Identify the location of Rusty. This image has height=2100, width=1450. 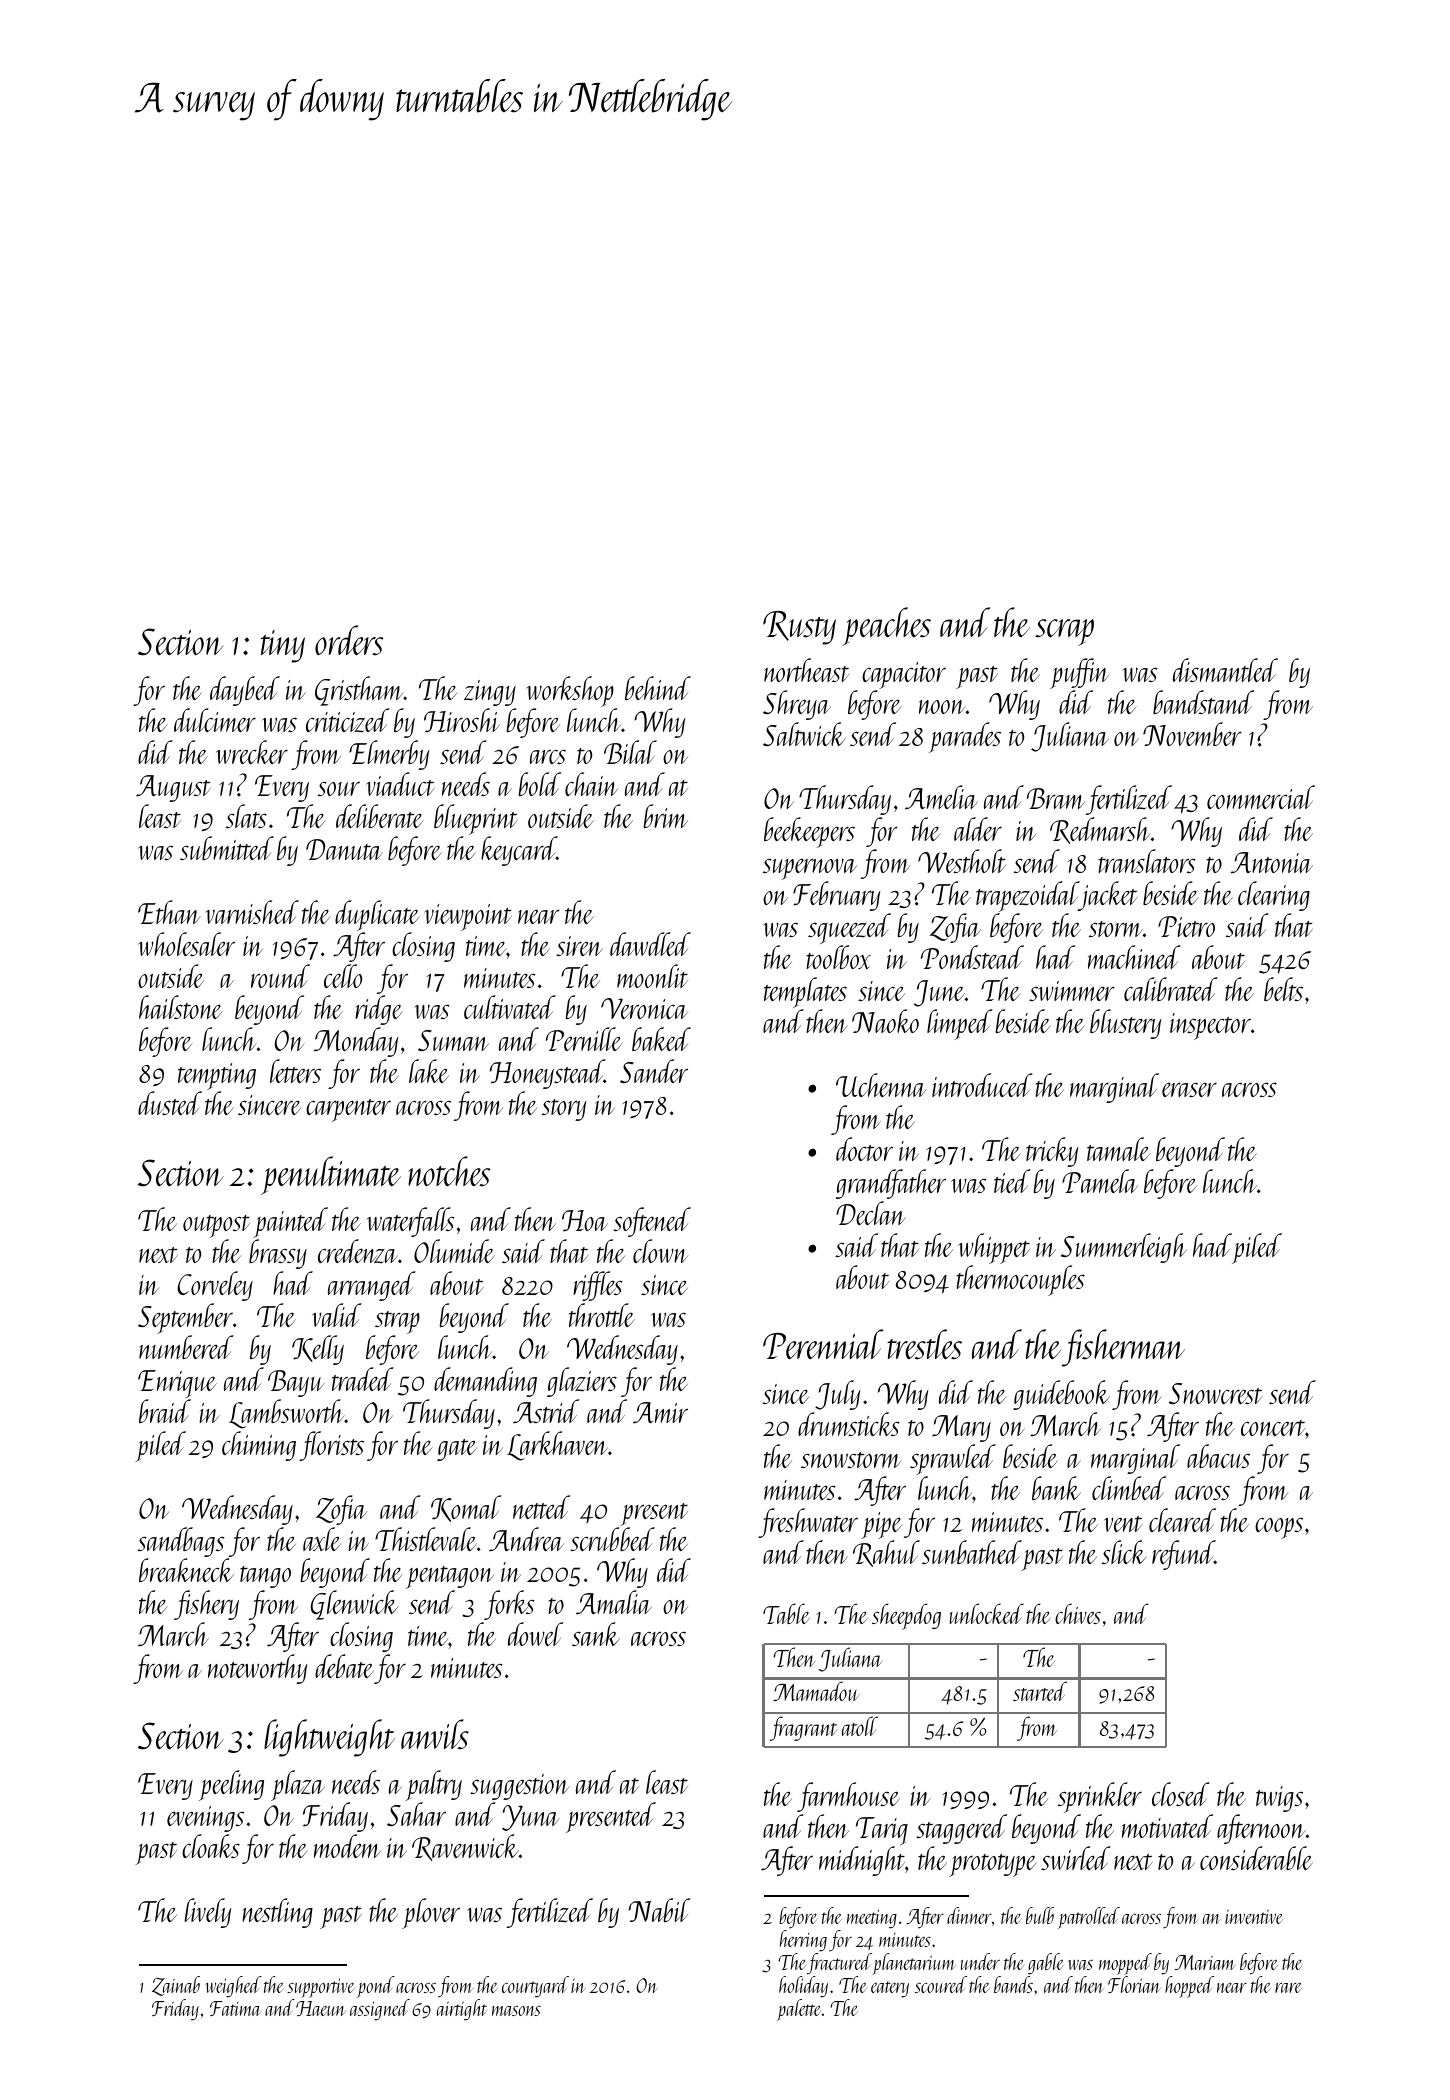
(799, 628).
